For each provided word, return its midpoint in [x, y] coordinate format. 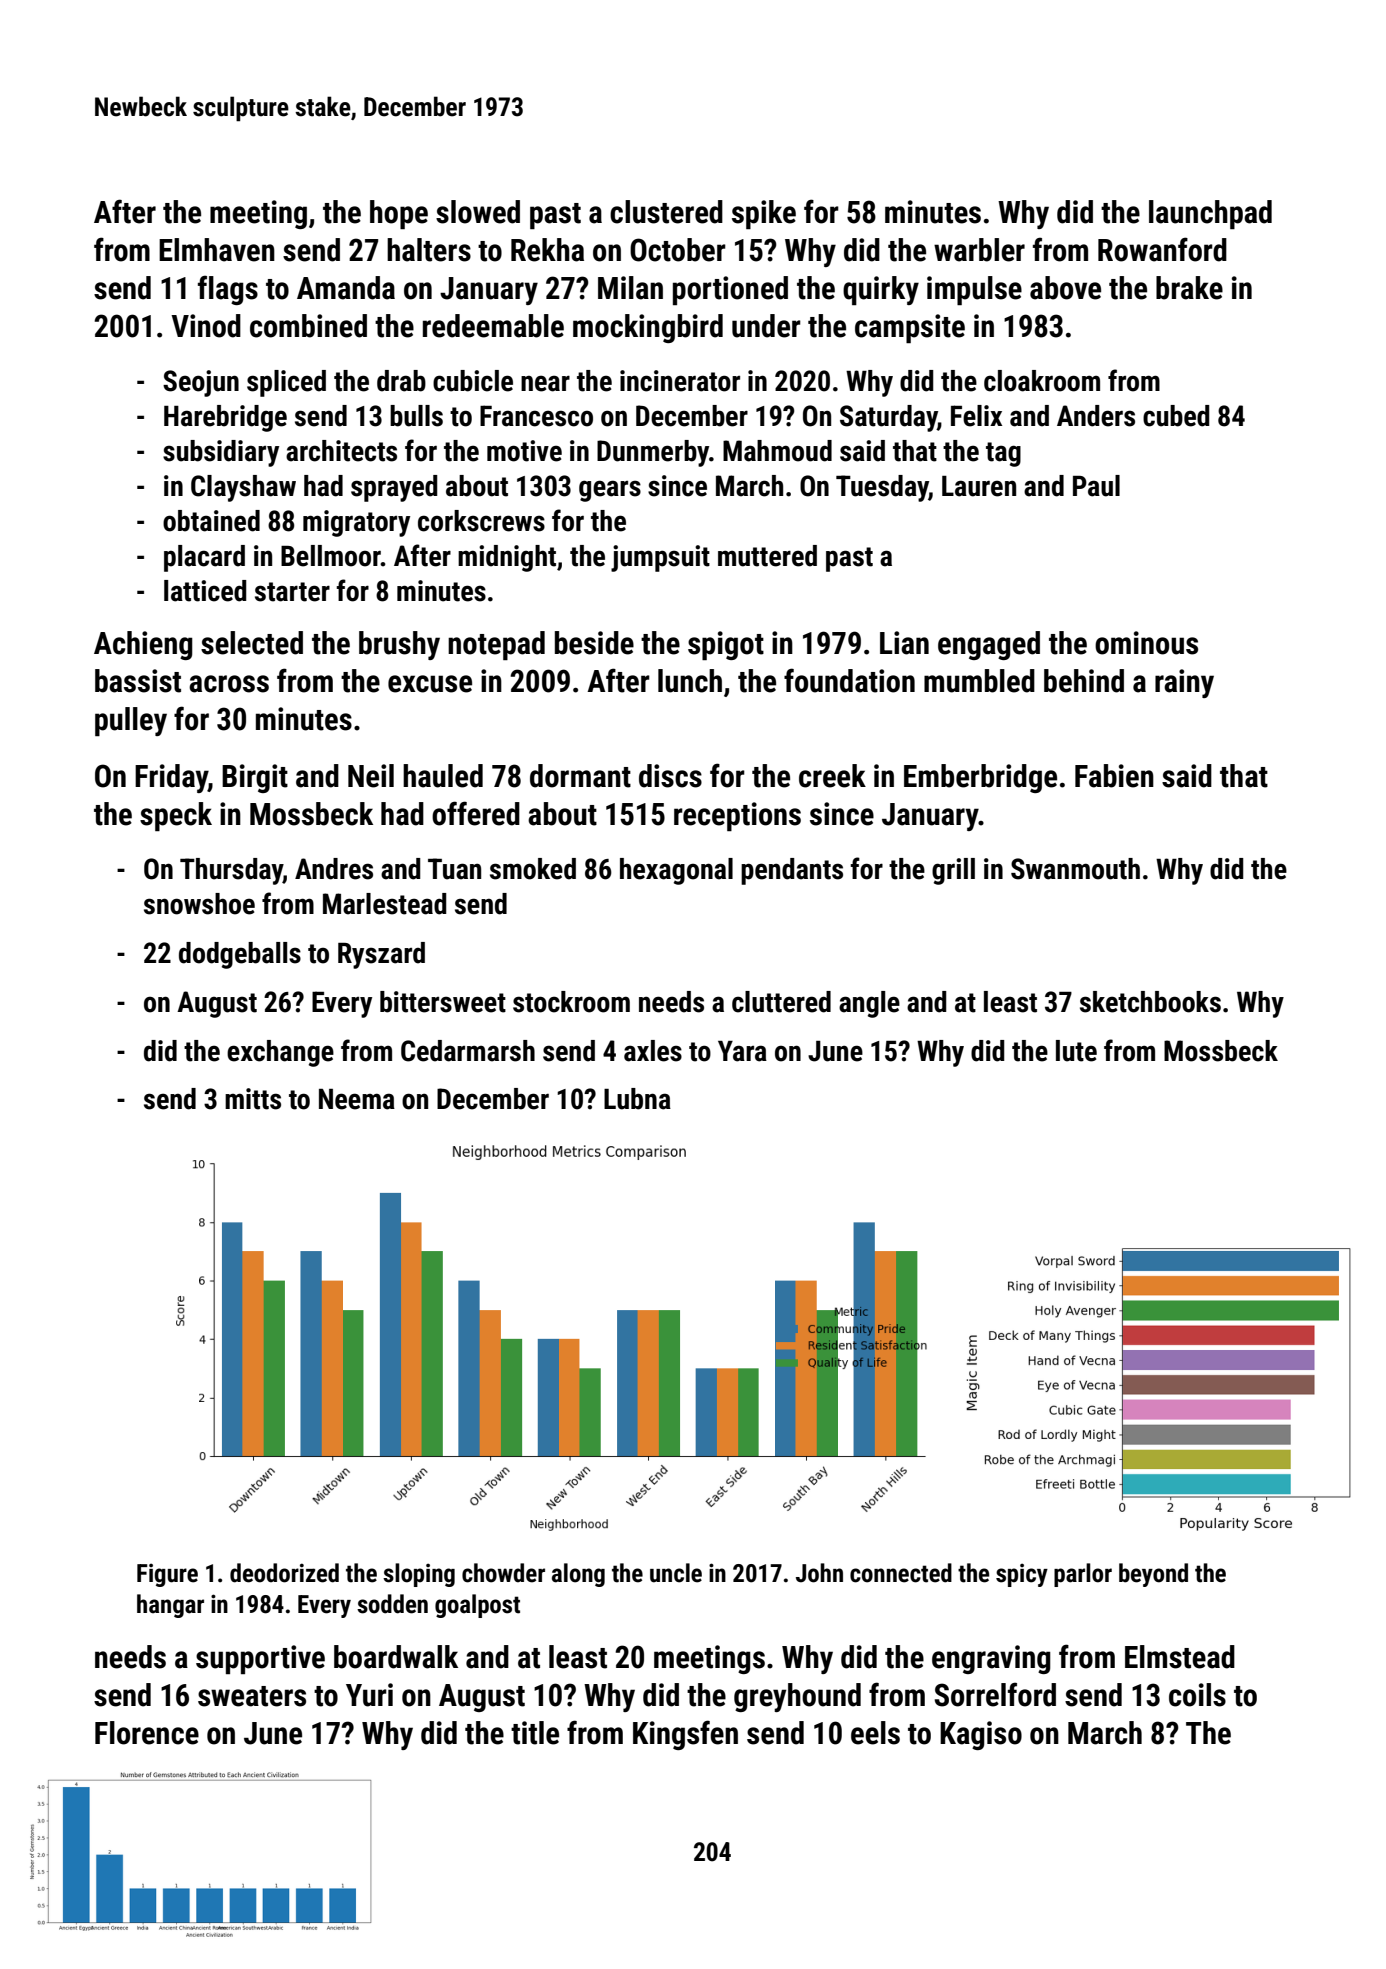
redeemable [493, 326]
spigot [726, 645]
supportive [260, 1659]
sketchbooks [1150, 1002]
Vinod [206, 326]
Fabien [1114, 776]
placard [204, 558]
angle [869, 1004]
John [819, 1573]
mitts [253, 1099]
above [1065, 288]
